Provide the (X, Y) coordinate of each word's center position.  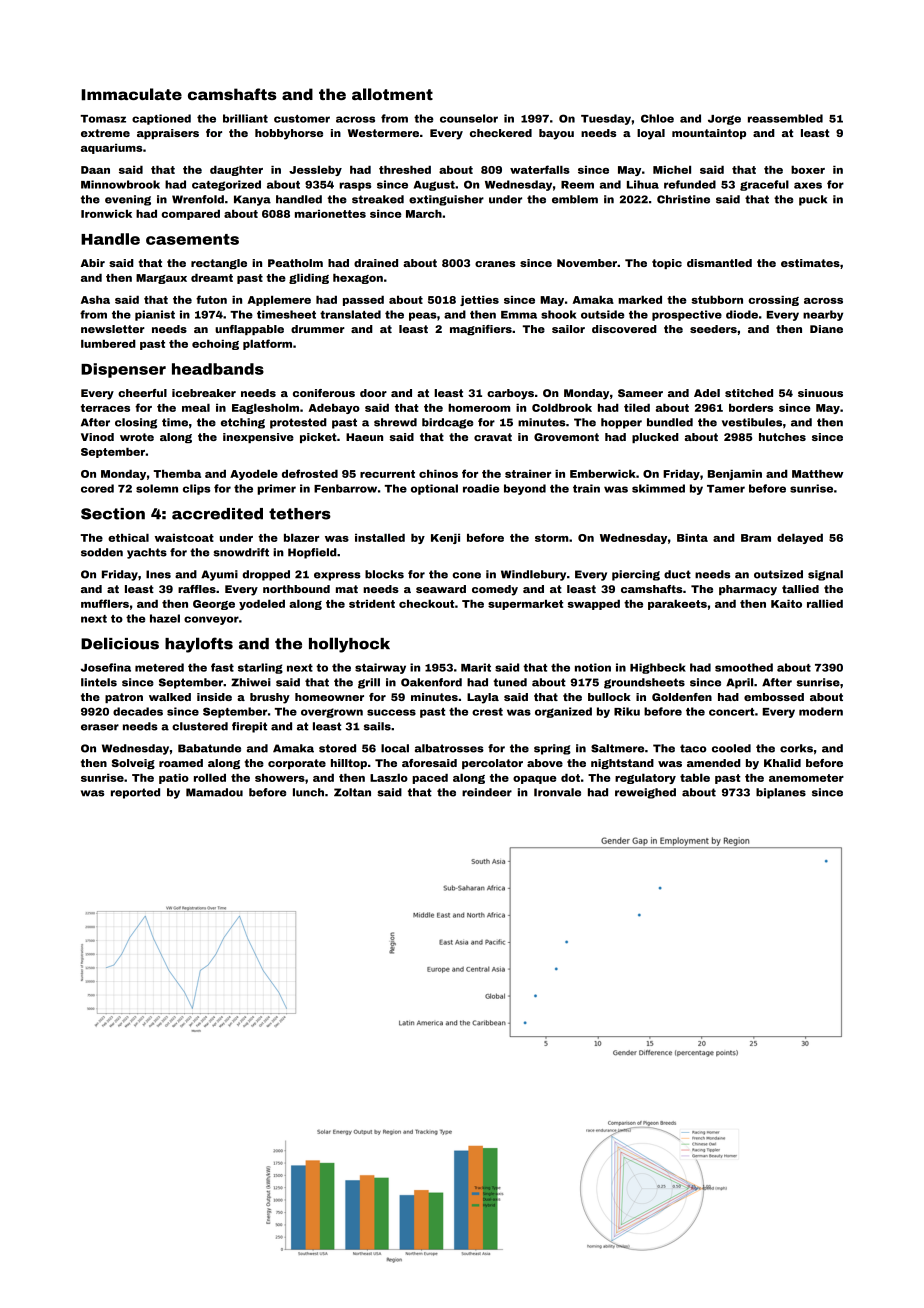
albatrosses (449, 748)
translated (350, 314)
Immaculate (131, 94)
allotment (392, 94)
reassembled (785, 118)
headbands (218, 369)
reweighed (645, 793)
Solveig (133, 764)
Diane (826, 329)
